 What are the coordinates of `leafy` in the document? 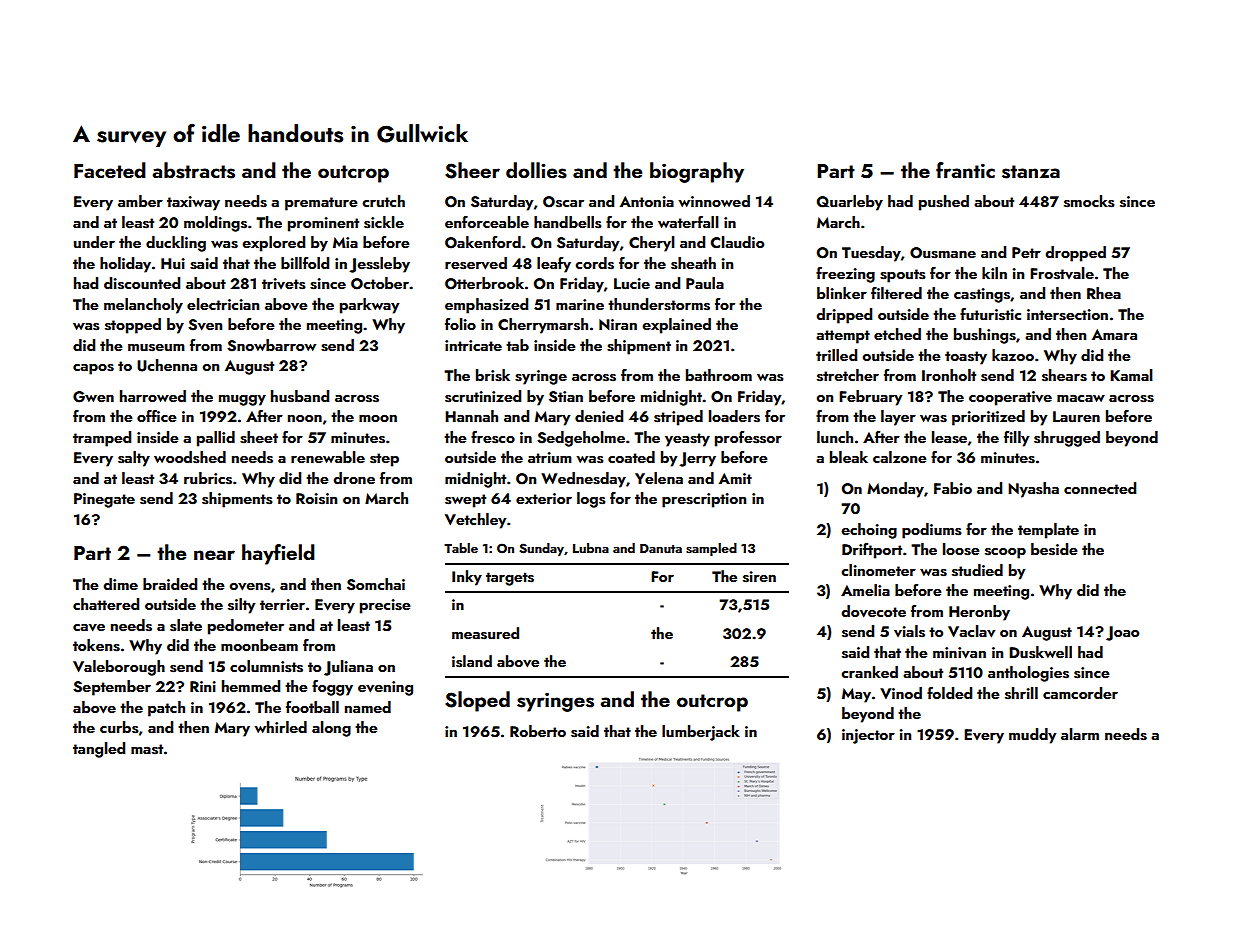 It's located at (554, 265).
